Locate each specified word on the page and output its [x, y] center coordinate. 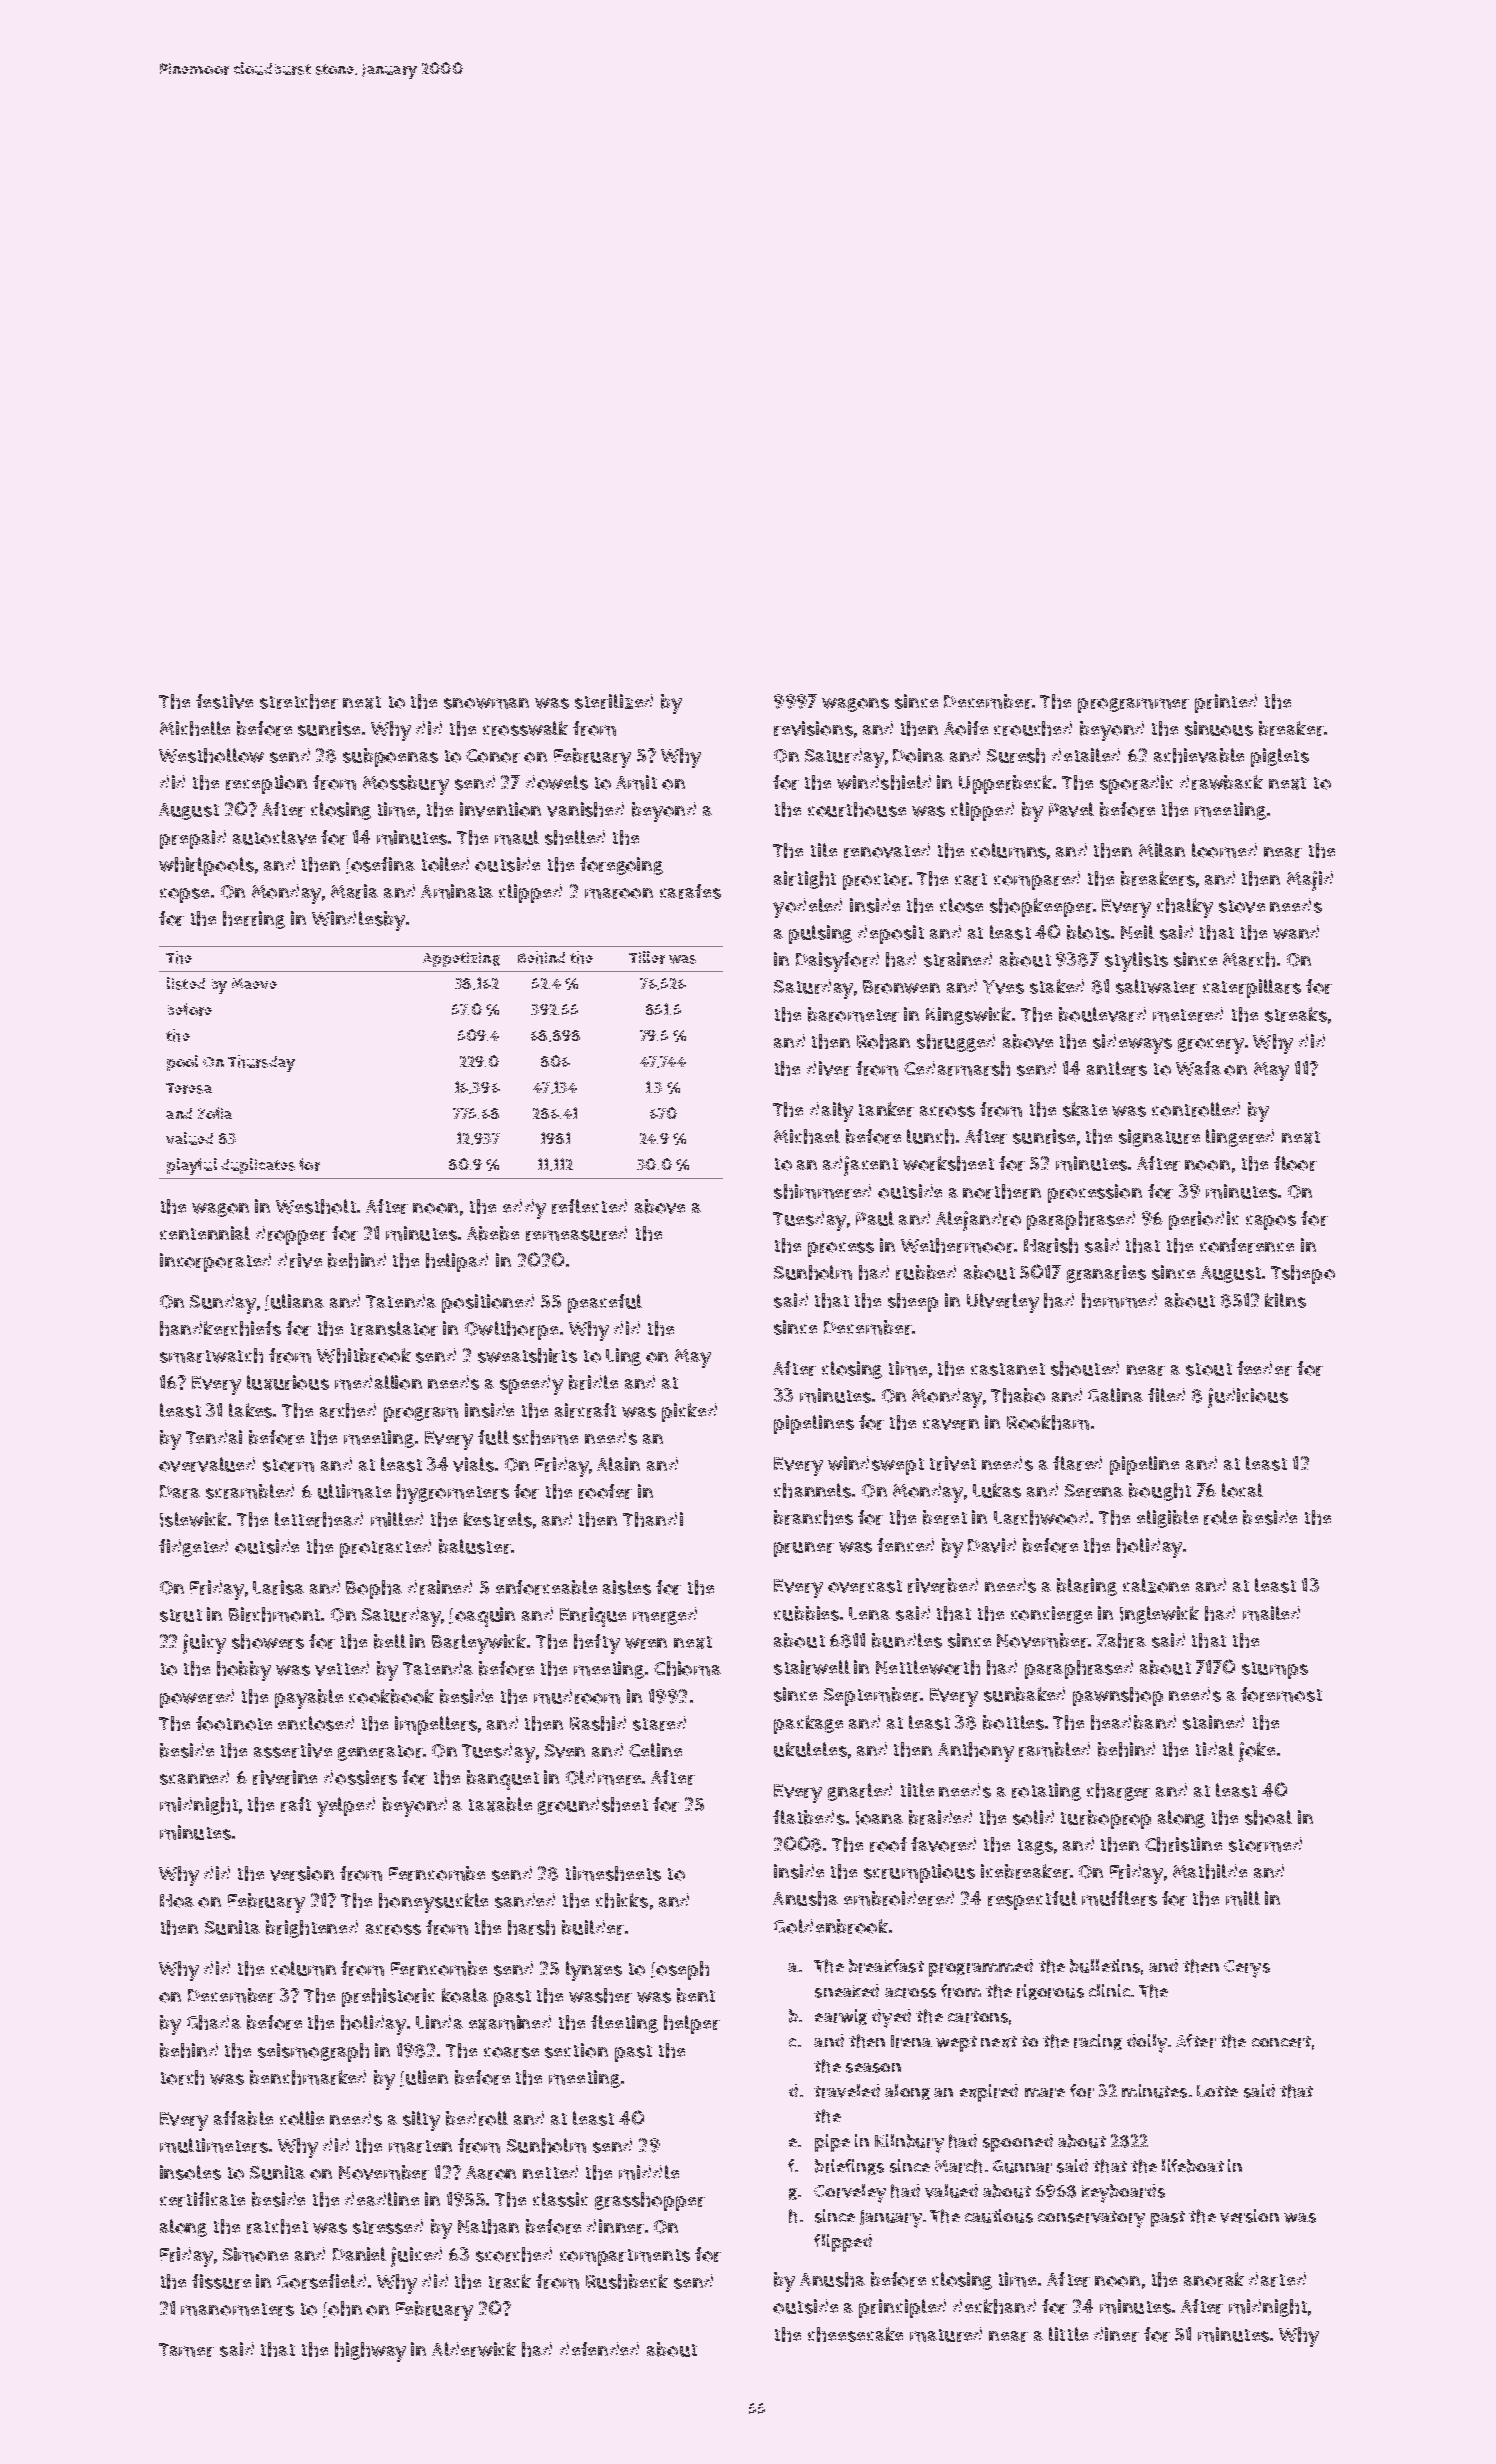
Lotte [1217, 2091]
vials [473, 1464]
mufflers [1119, 1898]
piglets [1280, 757]
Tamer [186, 2350]
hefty [597, 1644]
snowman [486, 703]
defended [599, 2349]
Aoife [966, 728]
